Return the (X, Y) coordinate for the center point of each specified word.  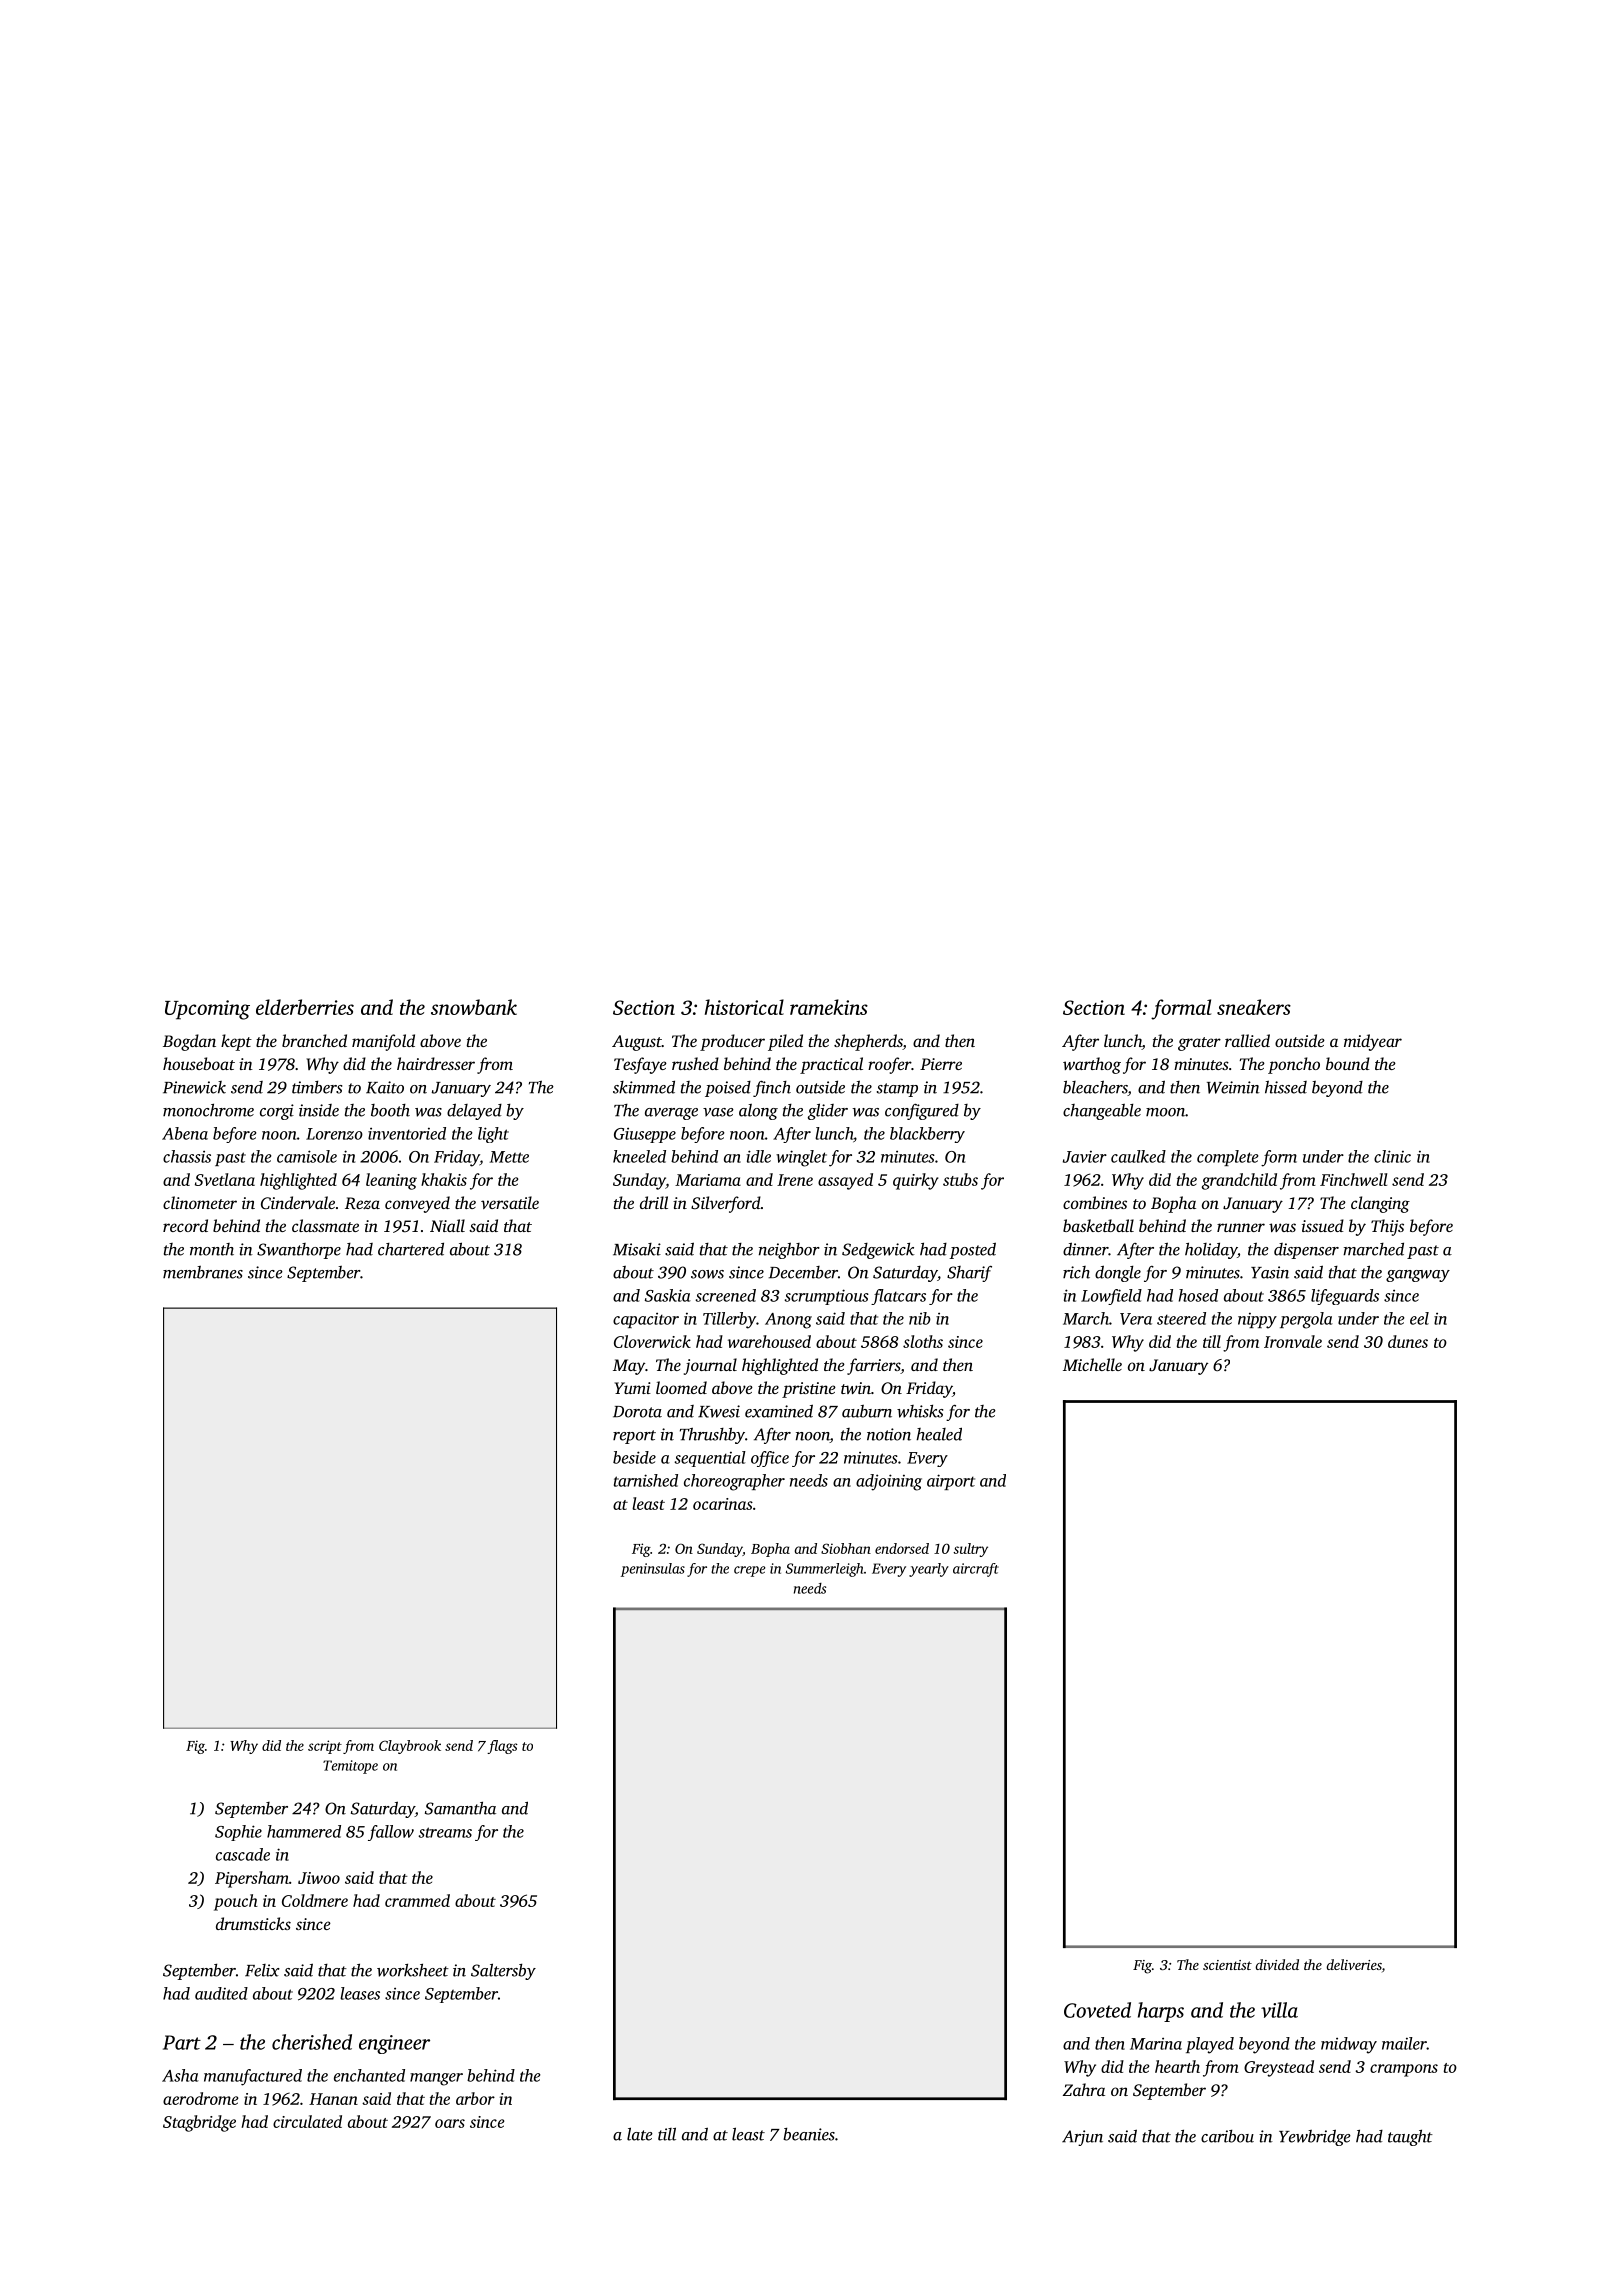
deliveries (1354, 1964)
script (325, 1747)
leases (360, 1993)
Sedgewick (878, 1251)
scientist (1227, 1965)
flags (502, 1747)
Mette (509, 1157)
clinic (1392, 1156)
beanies (809, 2134)
